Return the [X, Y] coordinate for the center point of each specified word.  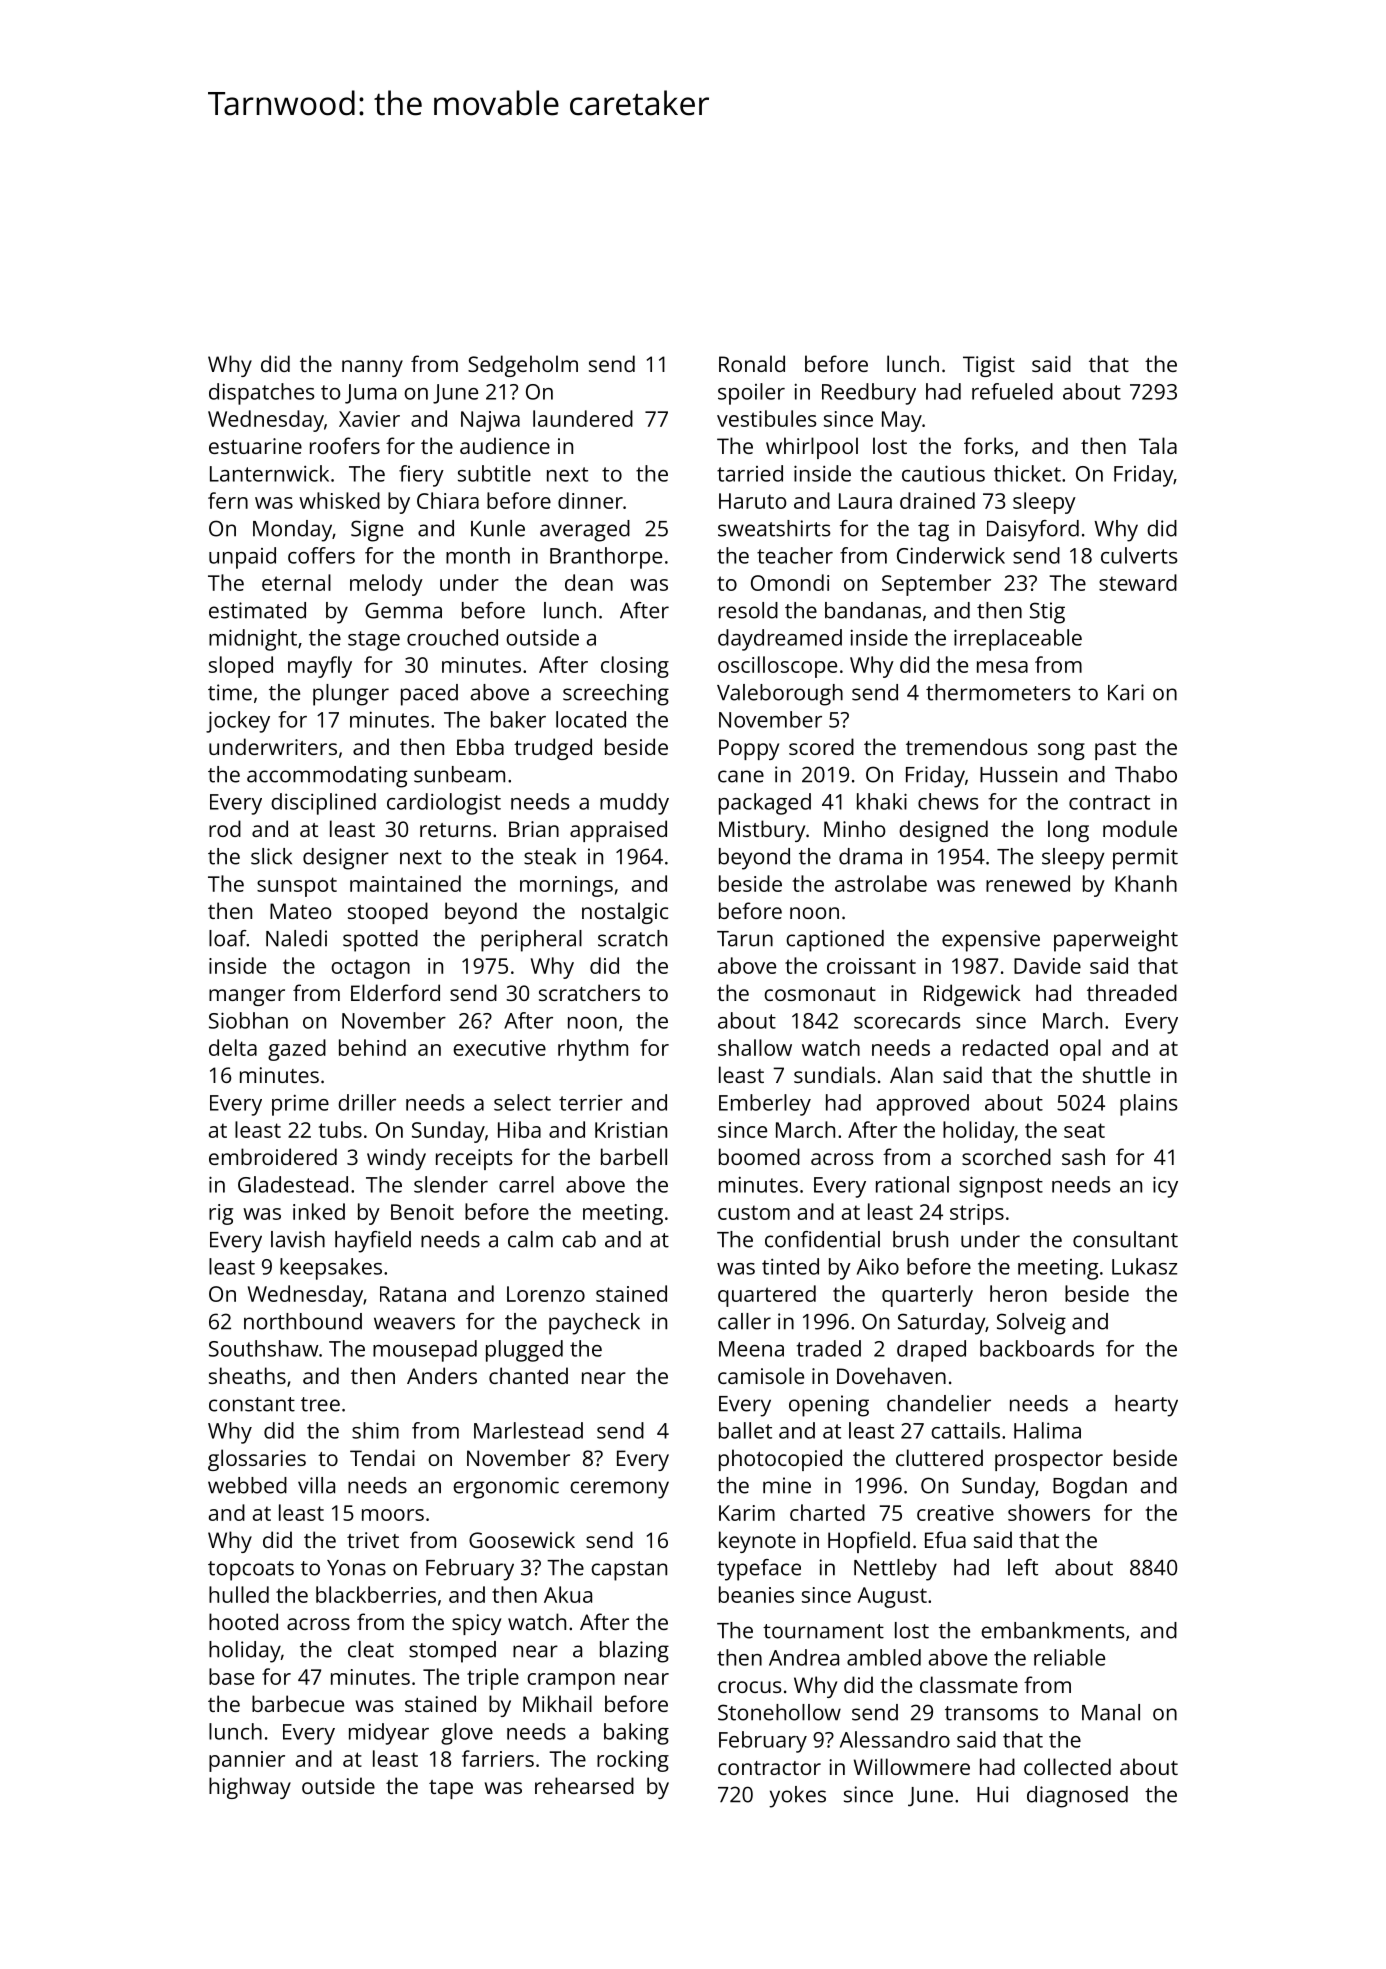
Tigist [989, 366]
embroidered [273, 1156]
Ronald [752, 363]
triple [493, 1679]
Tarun [745, 939]
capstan [629, 1571]
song [1061, 751]
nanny [372, 368]
